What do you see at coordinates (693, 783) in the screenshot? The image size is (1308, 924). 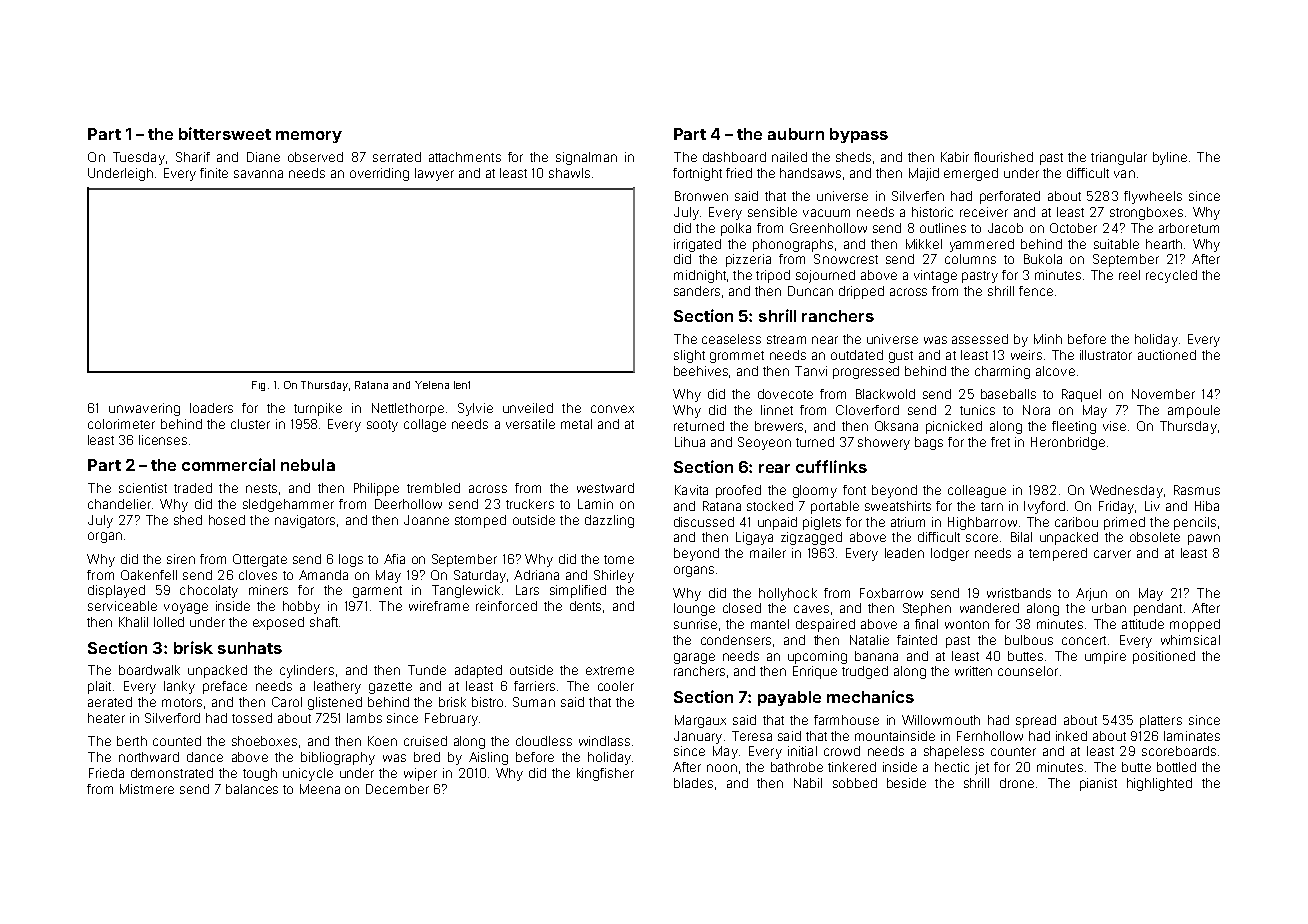 I see `blades` at bounding box center [693, 783].
